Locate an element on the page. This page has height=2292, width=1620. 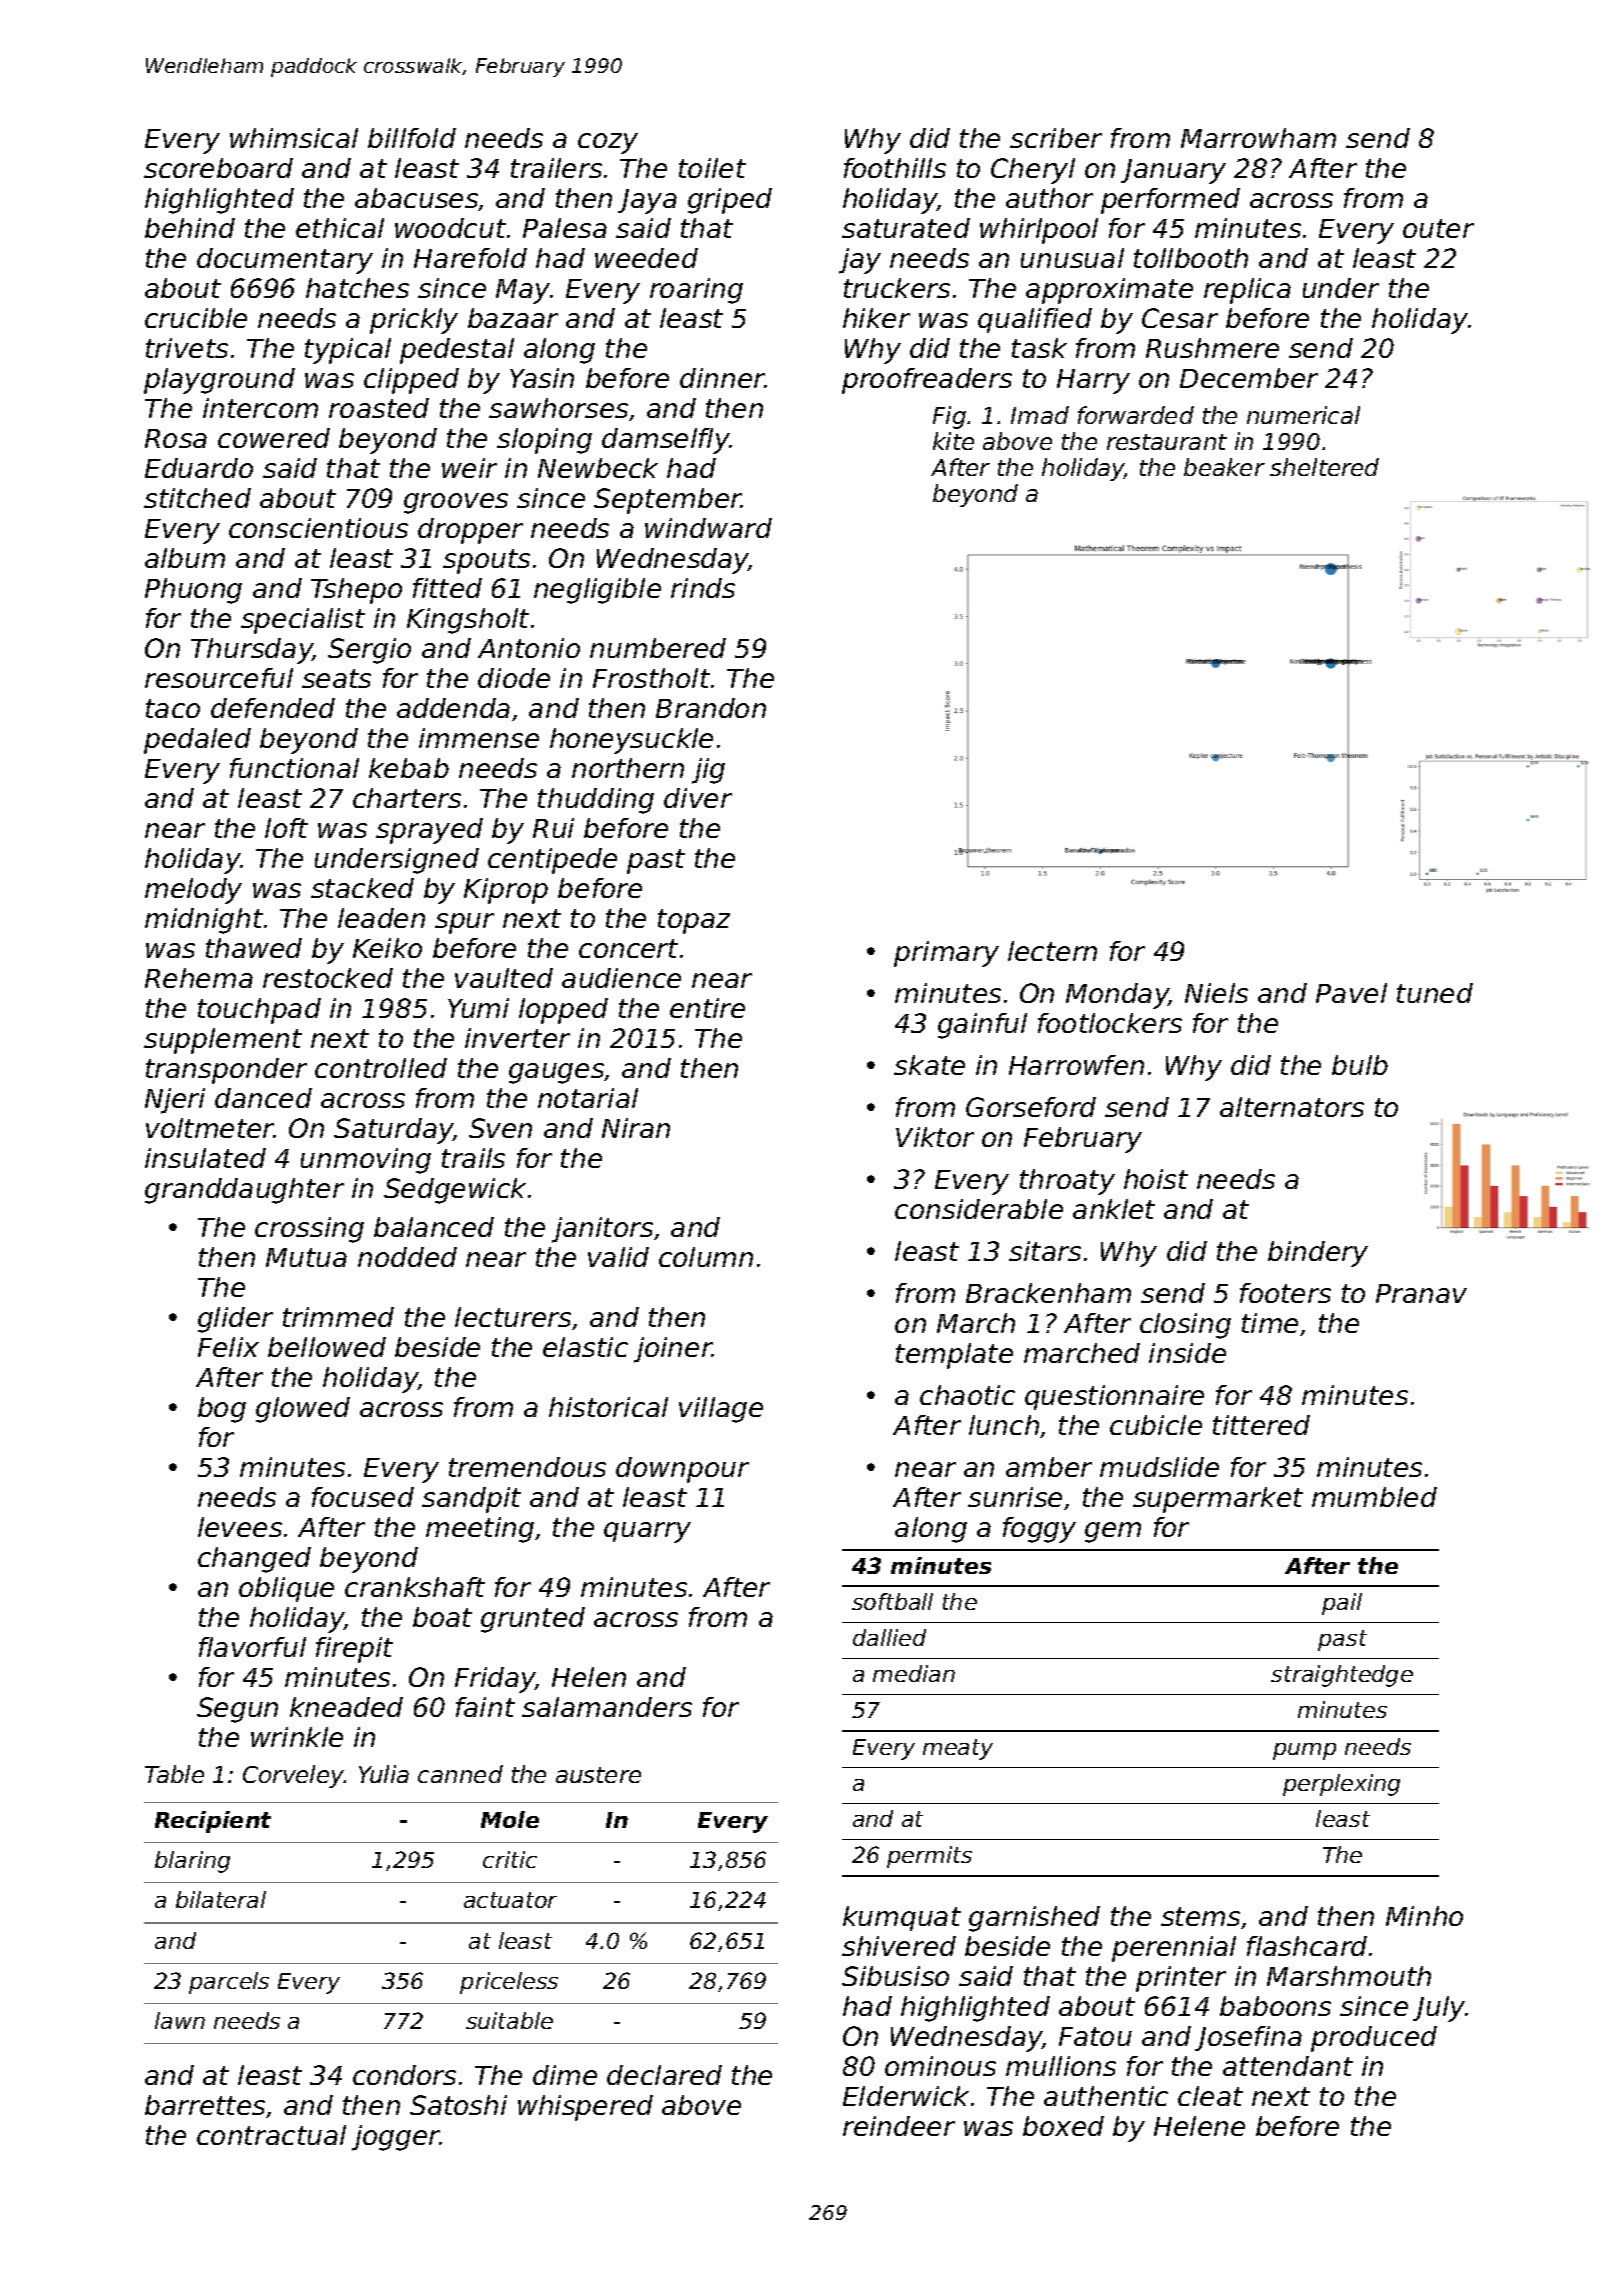
trails is located at coordinates (473, 1158).
